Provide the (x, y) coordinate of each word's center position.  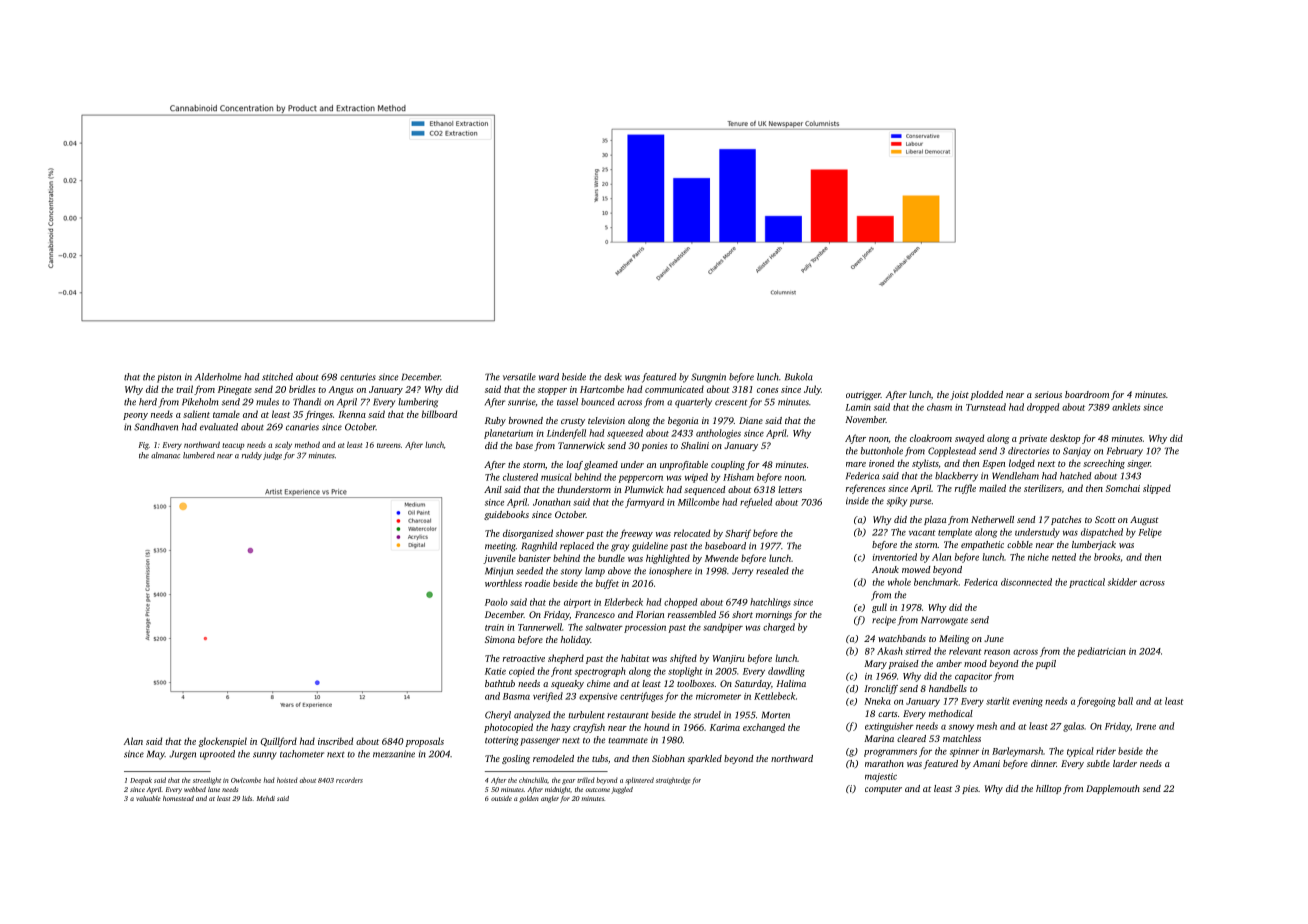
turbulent (586, 715)
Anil (493, 489)
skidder (1122, 582)
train (494, 627)
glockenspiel (223, 742)
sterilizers (1043, 488)
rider (1106, 751)
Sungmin (708, 378)
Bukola (799, 377)
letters (790, 489)
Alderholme (218, 377)
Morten (776, 715)
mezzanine (394, 754)
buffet (607, 584)
